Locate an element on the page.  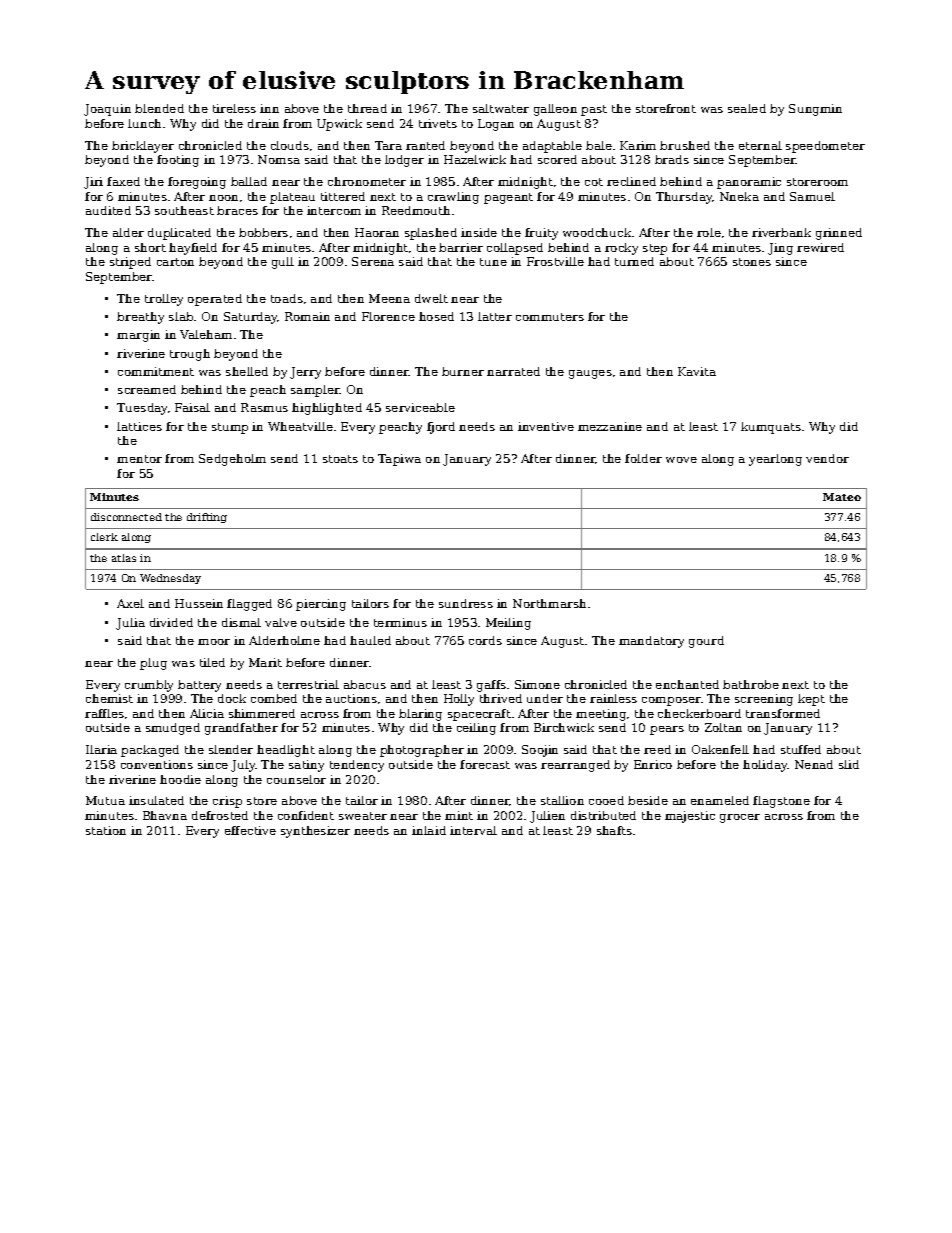
kumquats is located at coordinates (771, 428).
